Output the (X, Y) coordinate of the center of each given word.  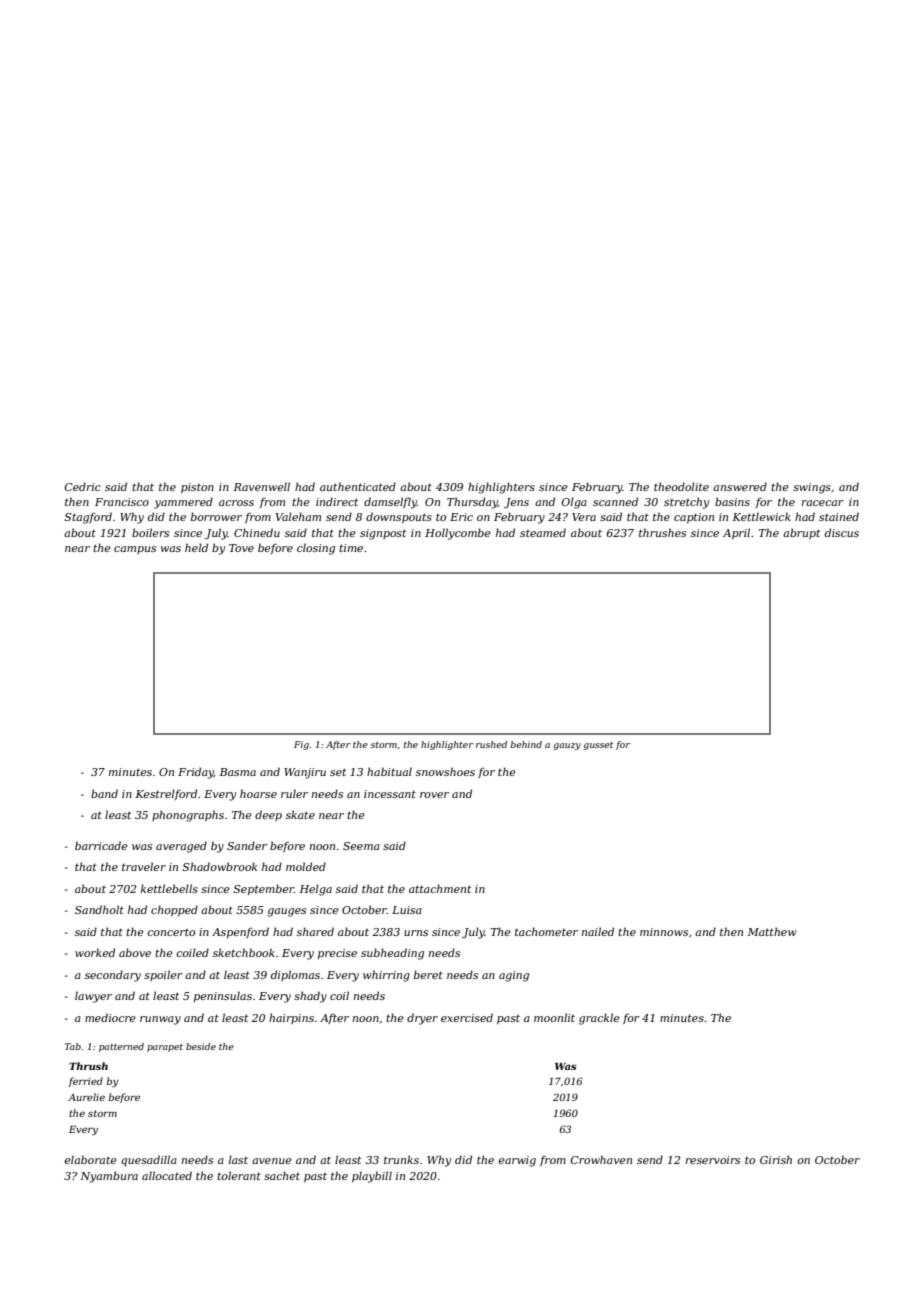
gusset (598, 746)
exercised (467, 1017)
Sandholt (99, 909)
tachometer (546, 931)
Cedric (83, 486)
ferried (85, 1082)
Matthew (772, 931)
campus (135, 550)
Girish (776, 1159)
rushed (491, 744)
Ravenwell (261, 486)
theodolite (681, 486)
